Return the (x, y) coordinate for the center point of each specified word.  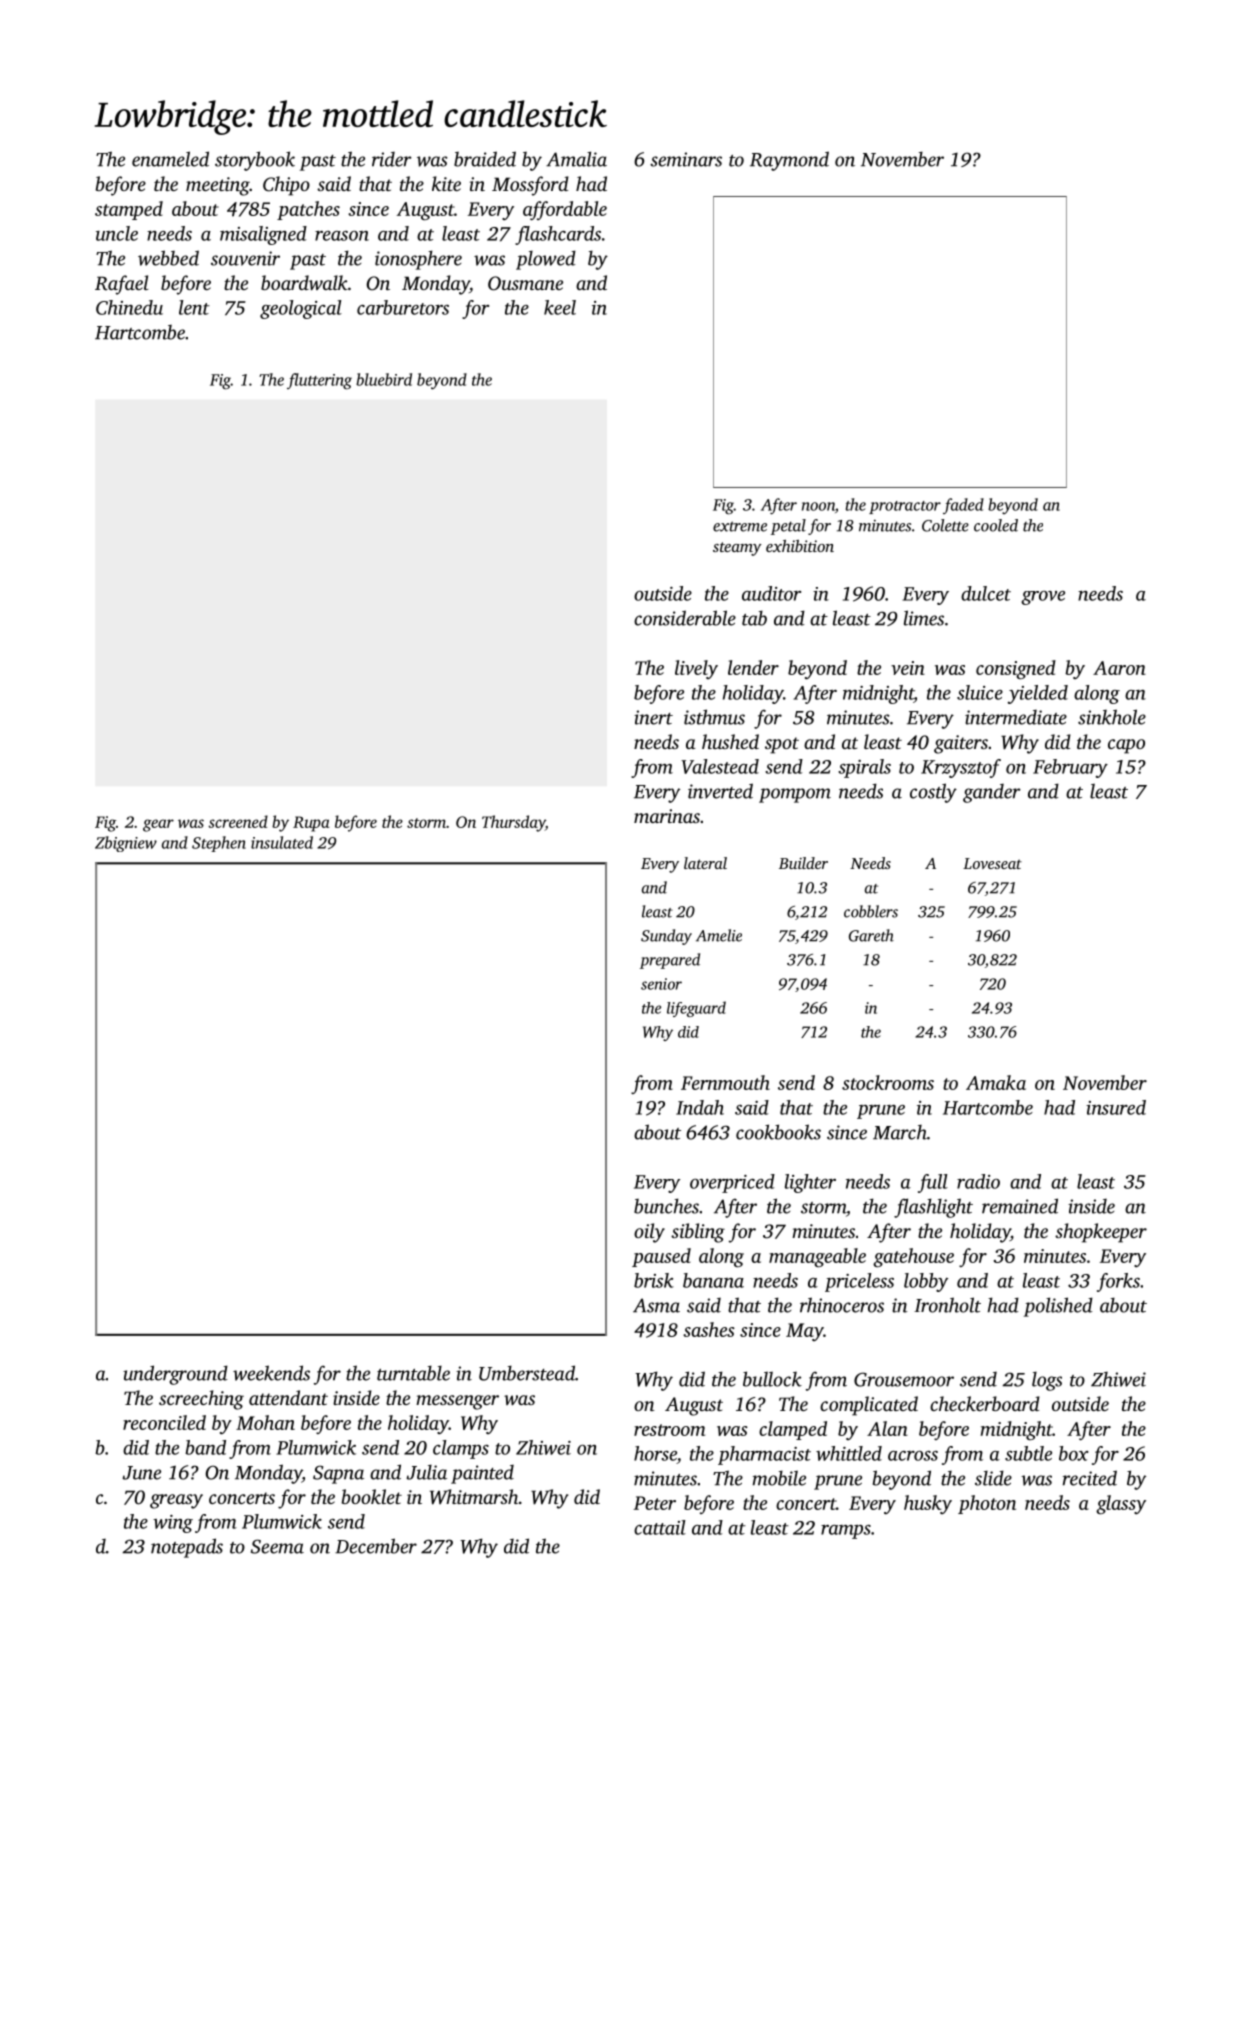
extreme (740, 526)
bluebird (384, 379)
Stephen (219, 844)
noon (818, 506)
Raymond (789, 161)
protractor (905, 507)
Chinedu (129, 307)
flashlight (933, 1208)
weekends (271, 1373)
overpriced (732, 1183)
